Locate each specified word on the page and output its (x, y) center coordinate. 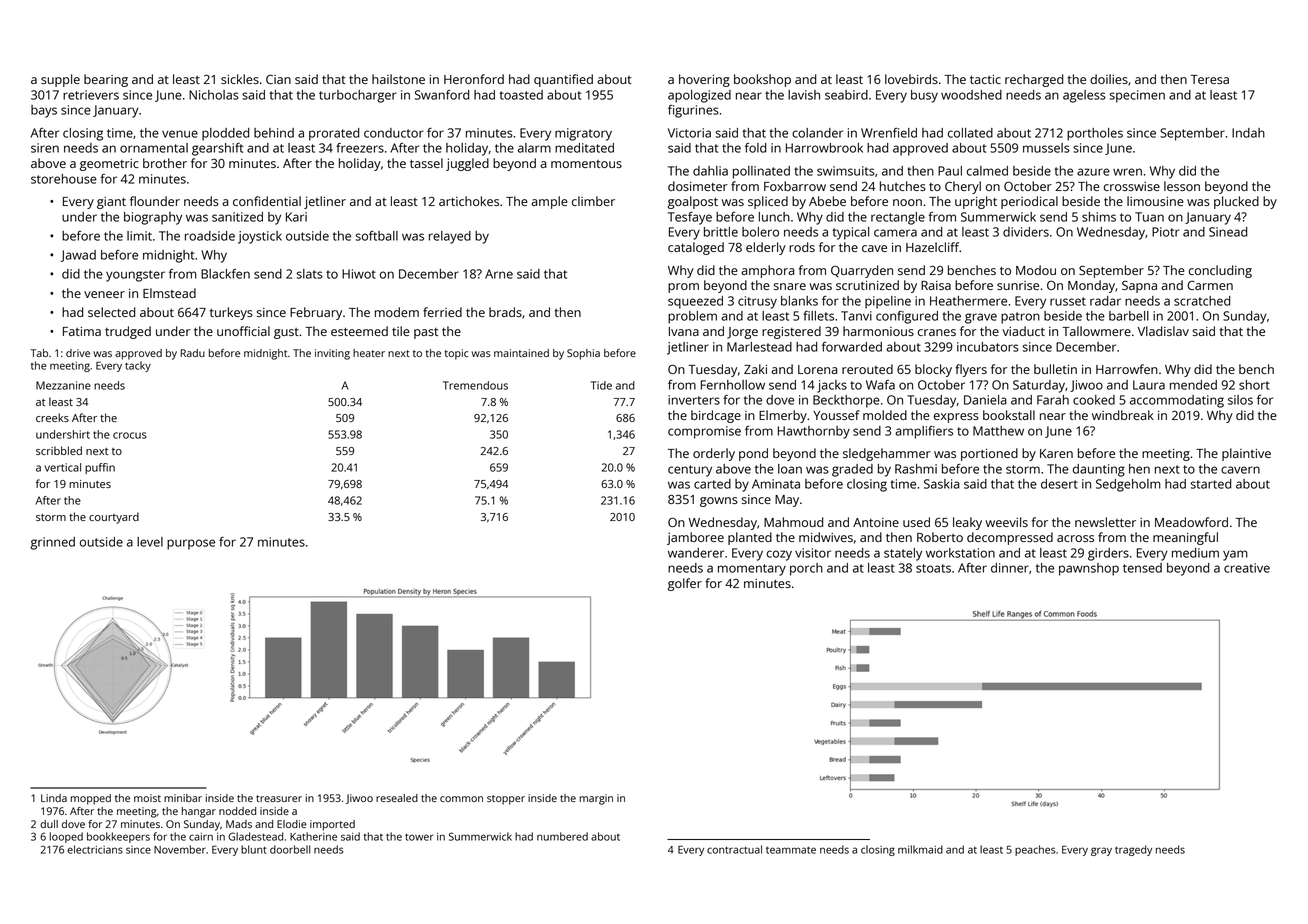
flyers (971, 370)
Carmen (1210, 285)
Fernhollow (733, 385)
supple (60, 80)
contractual (734, 849)
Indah (1248, 133)
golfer (685, 584)
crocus (130, 435)
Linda (54, 798)
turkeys (231, 313)
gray (1101, 851)
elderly (766, 248)
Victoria (689, 133)
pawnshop (1089, 569)
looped (66, 837)
